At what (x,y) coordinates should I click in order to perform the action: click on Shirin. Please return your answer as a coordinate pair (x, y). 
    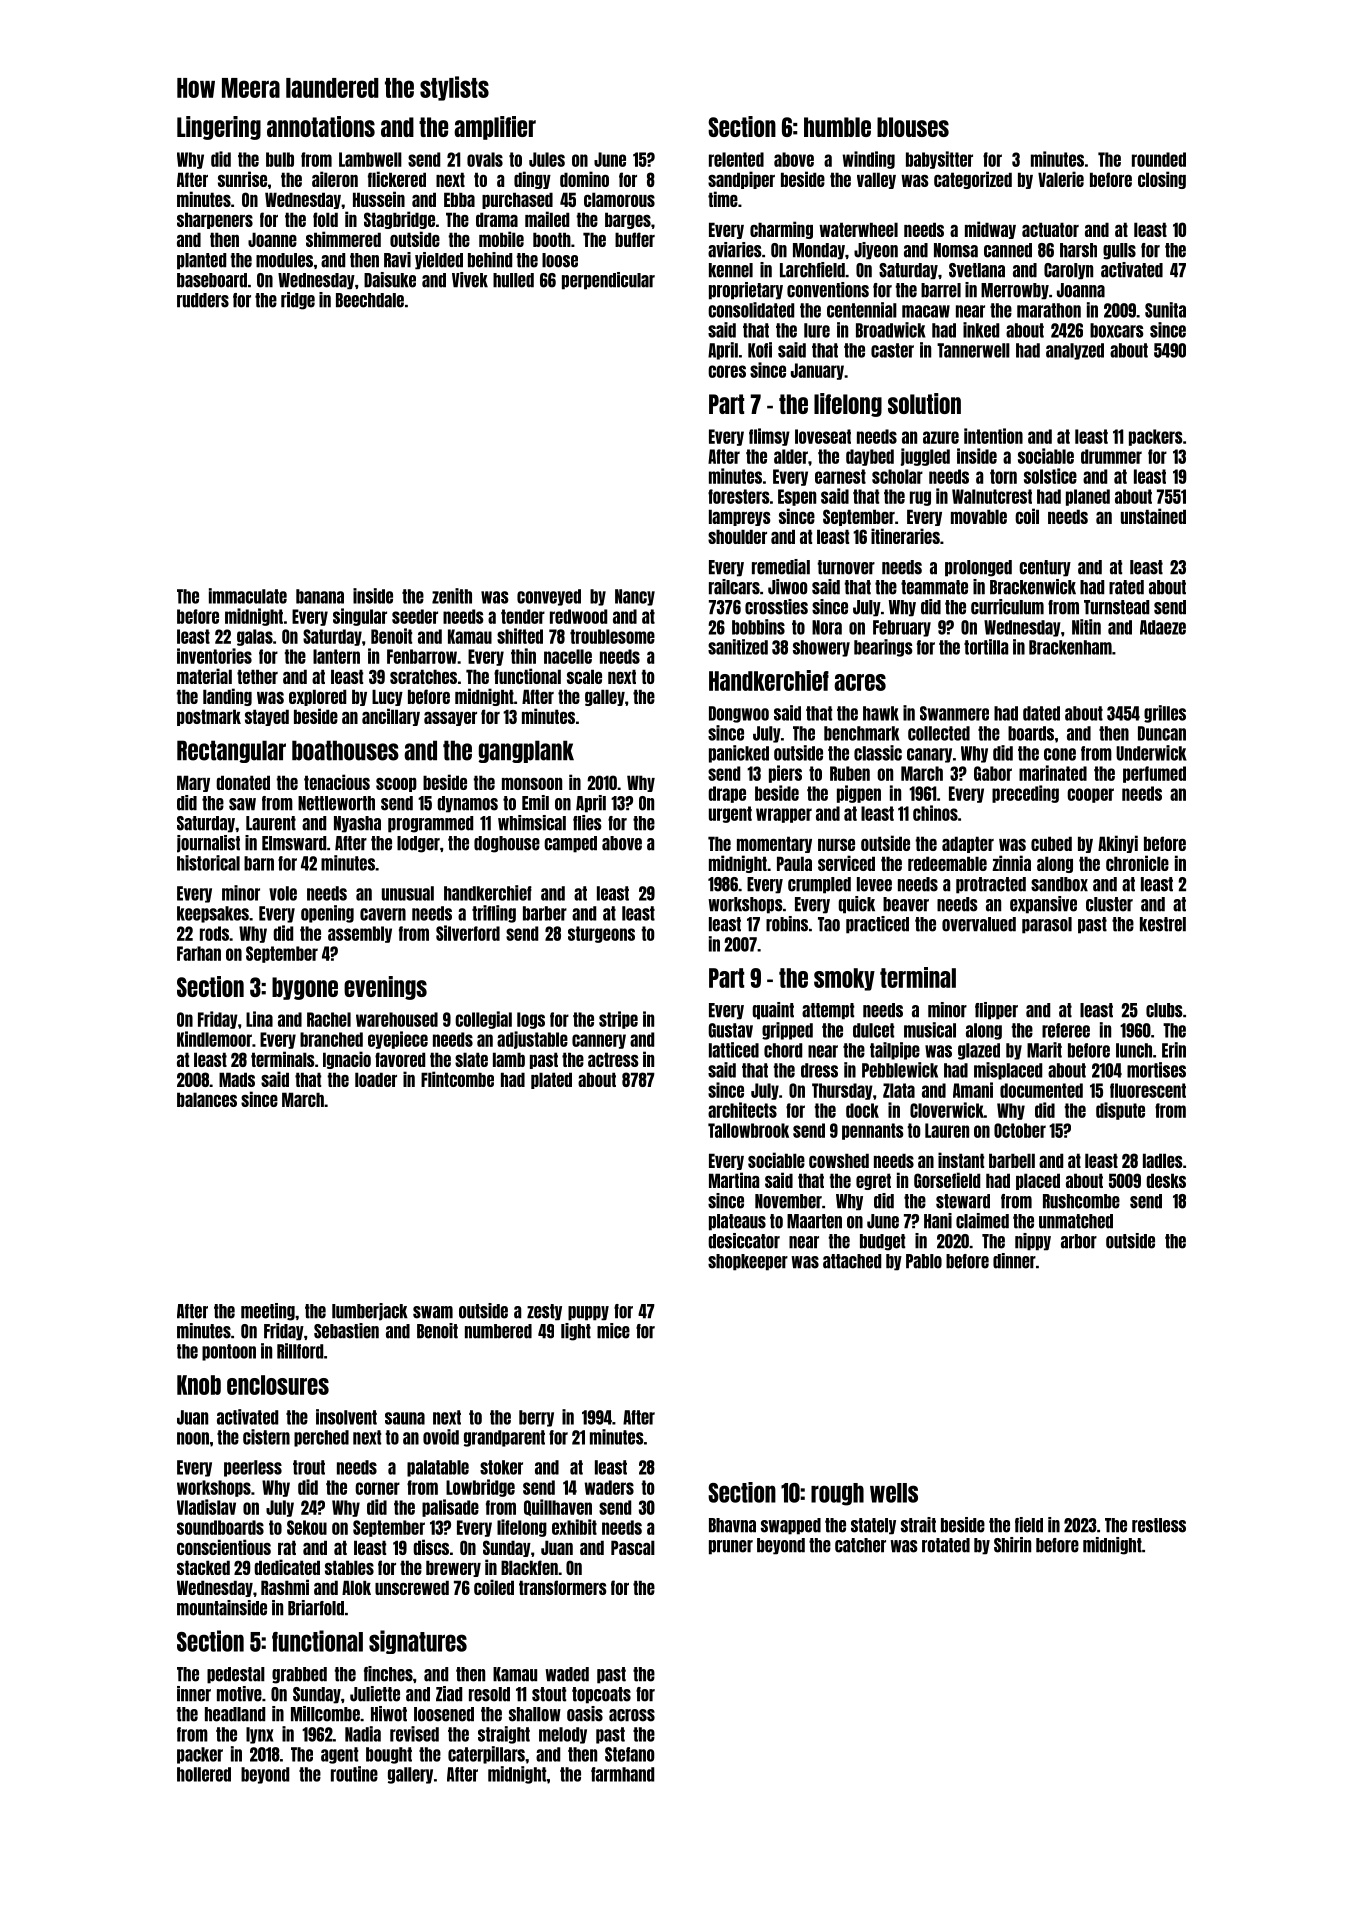
    Looking at the image, I should click on (1012, 1545).
